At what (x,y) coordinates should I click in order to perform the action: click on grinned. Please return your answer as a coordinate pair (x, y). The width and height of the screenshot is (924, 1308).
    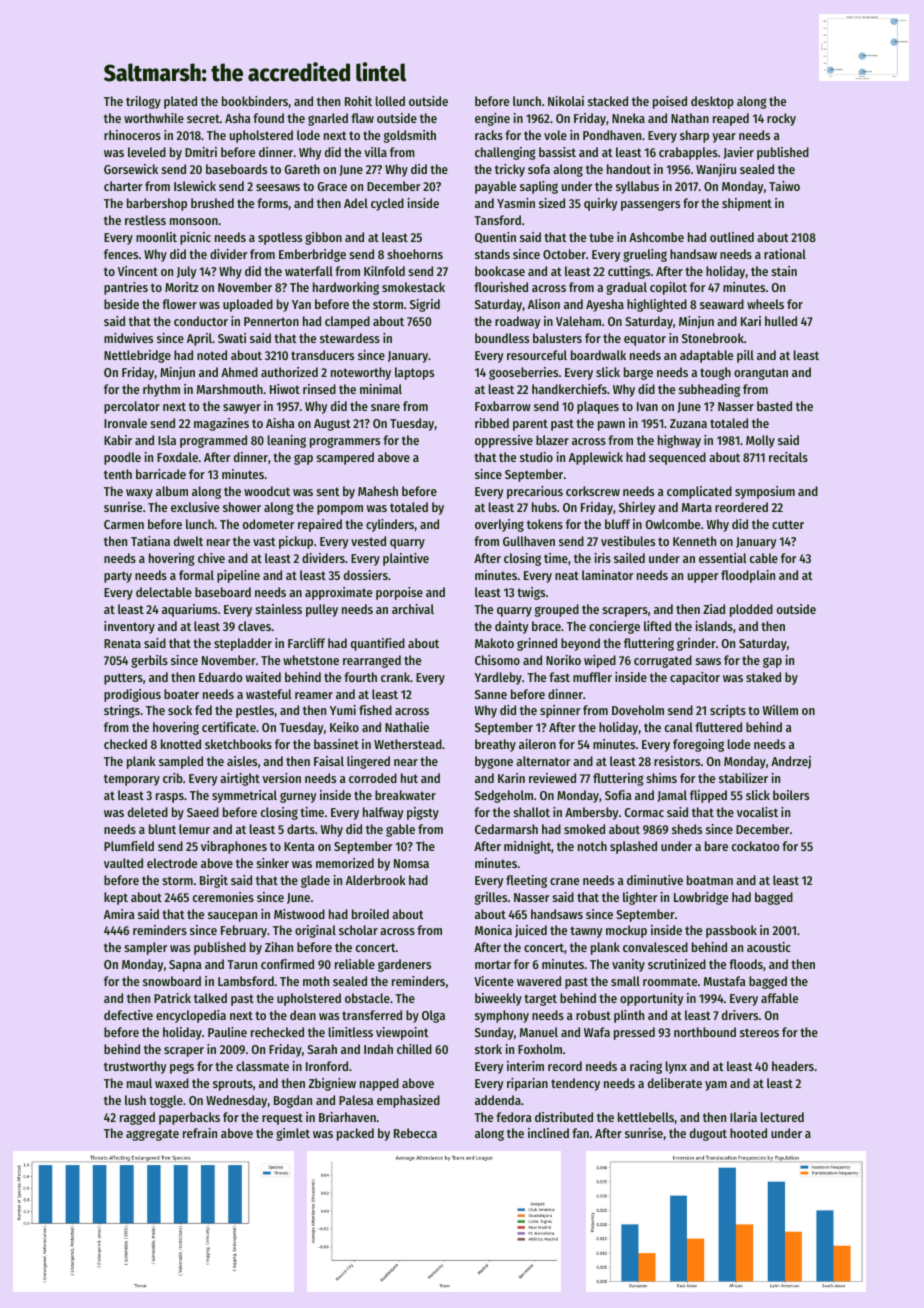
    Looking at the image, I should click on (537, 644).
